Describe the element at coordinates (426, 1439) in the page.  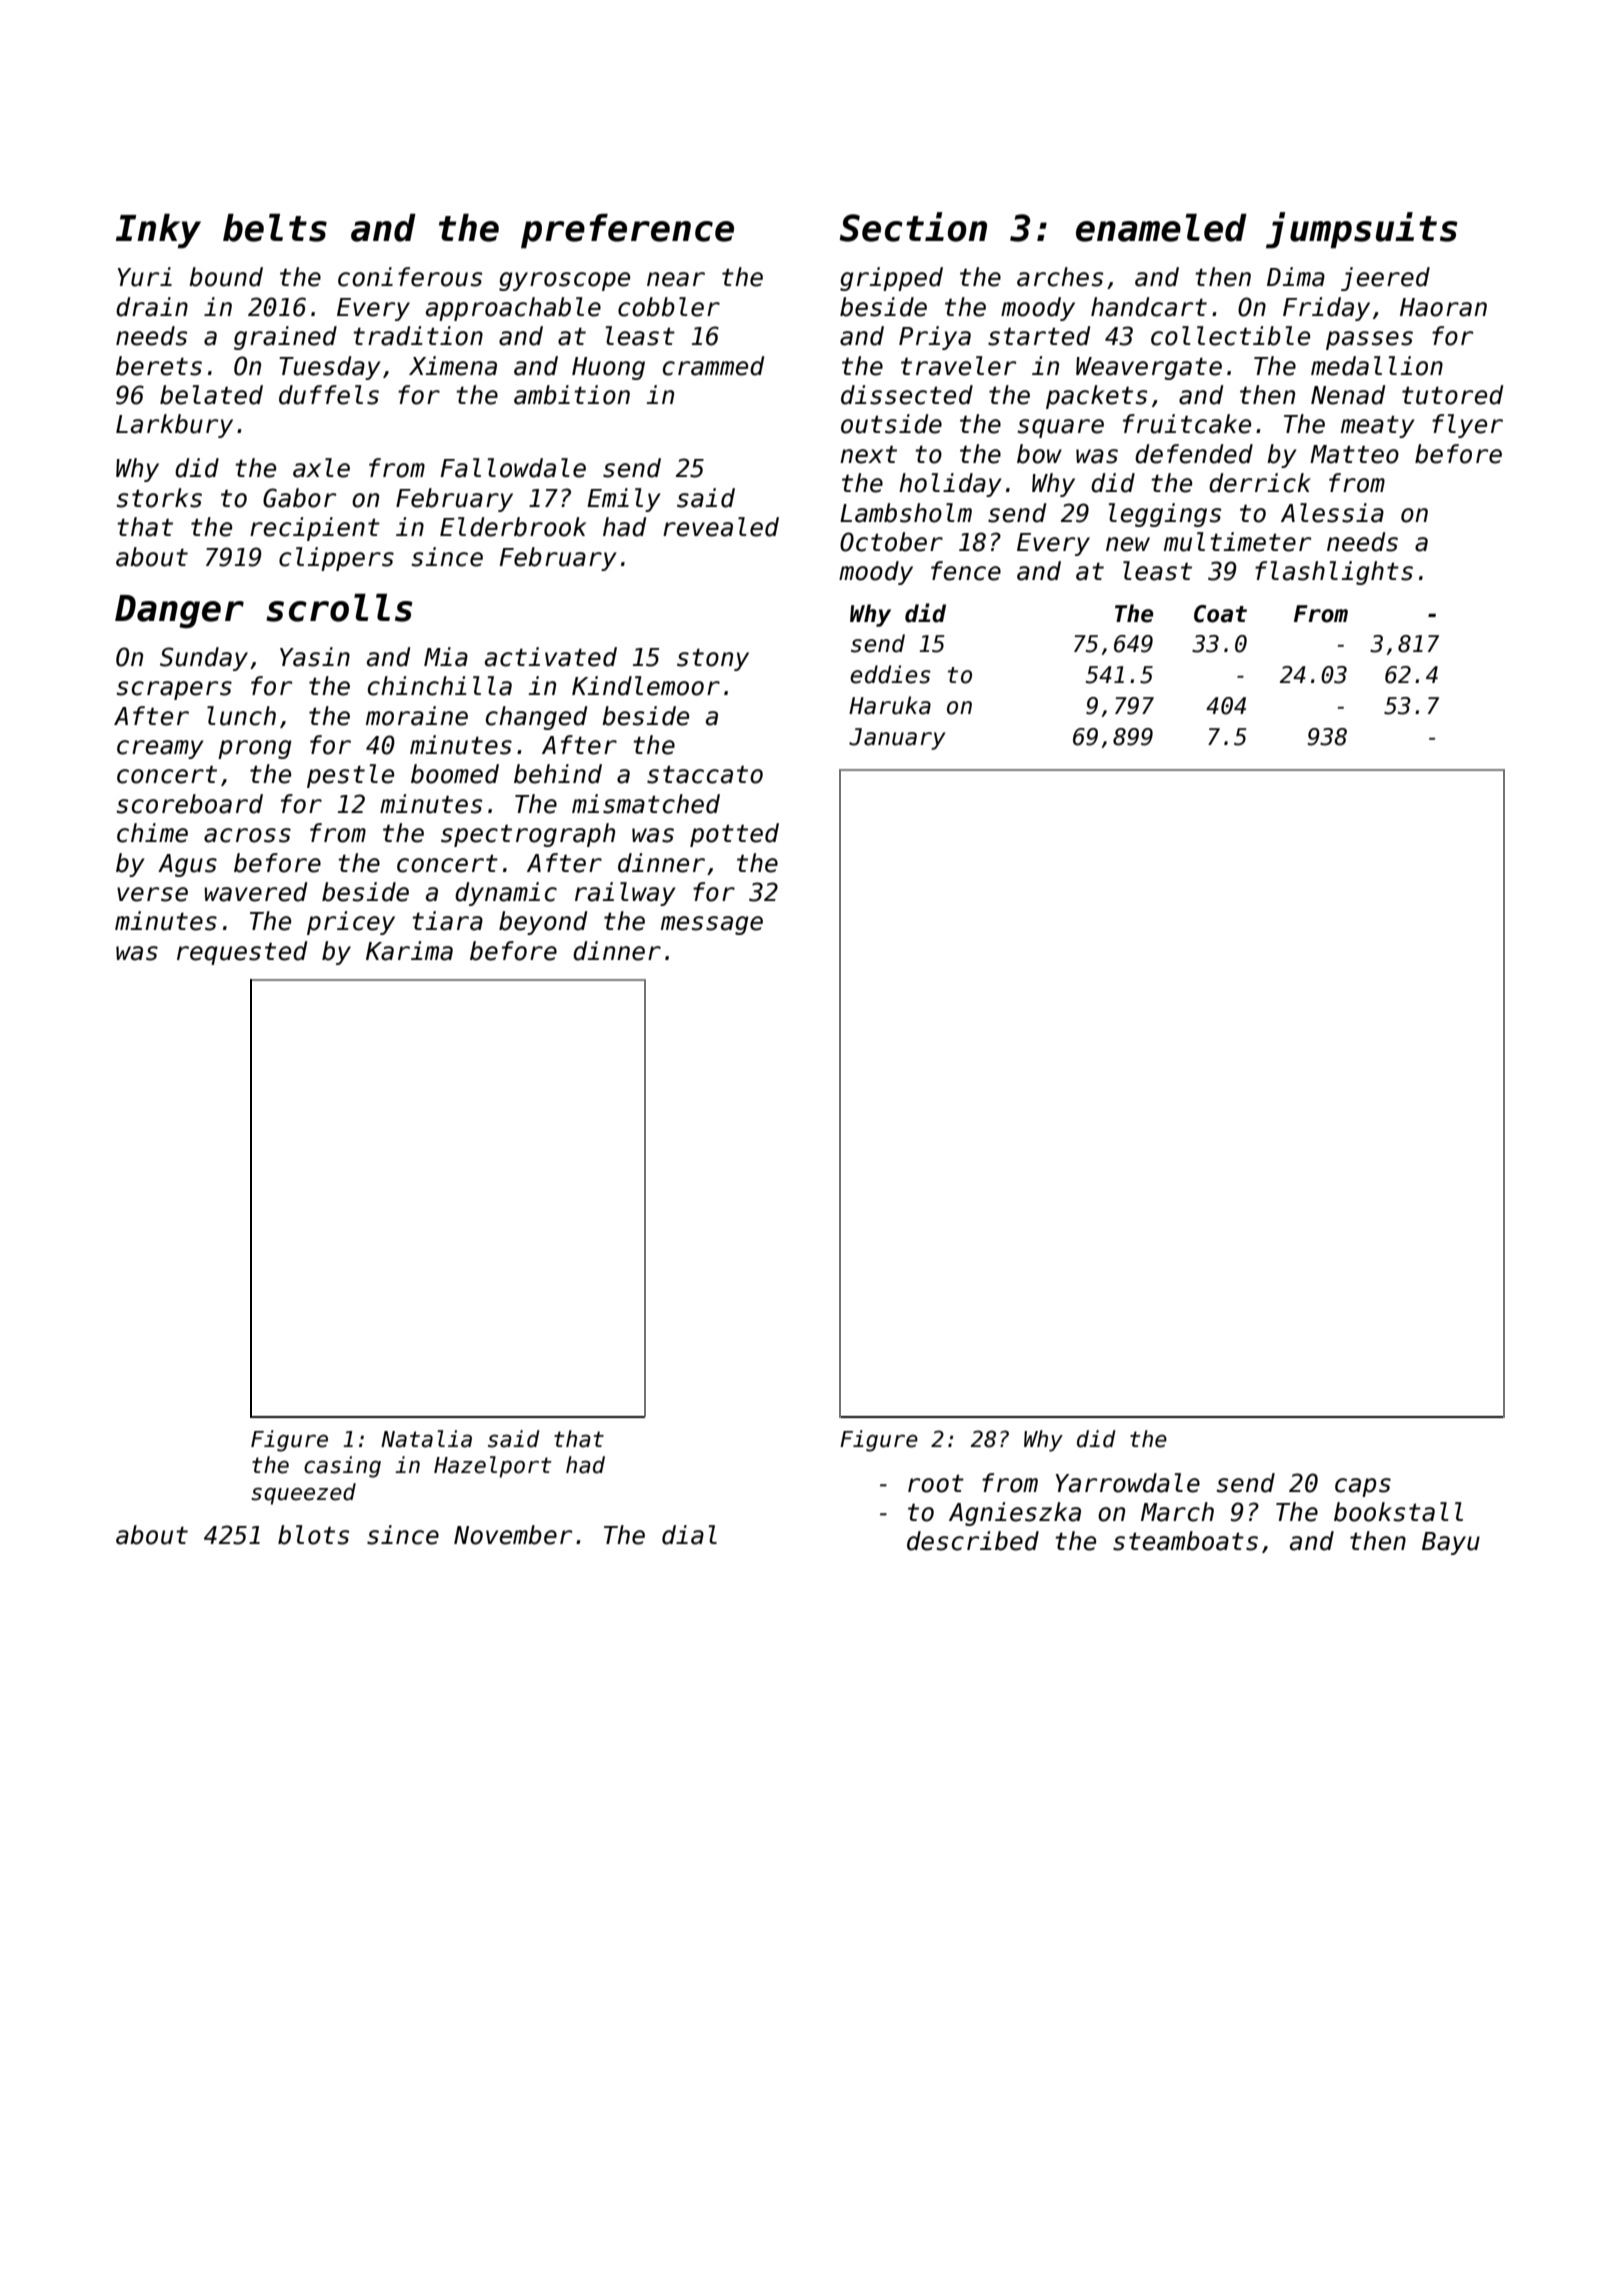
I see `Natalia` at that location.
